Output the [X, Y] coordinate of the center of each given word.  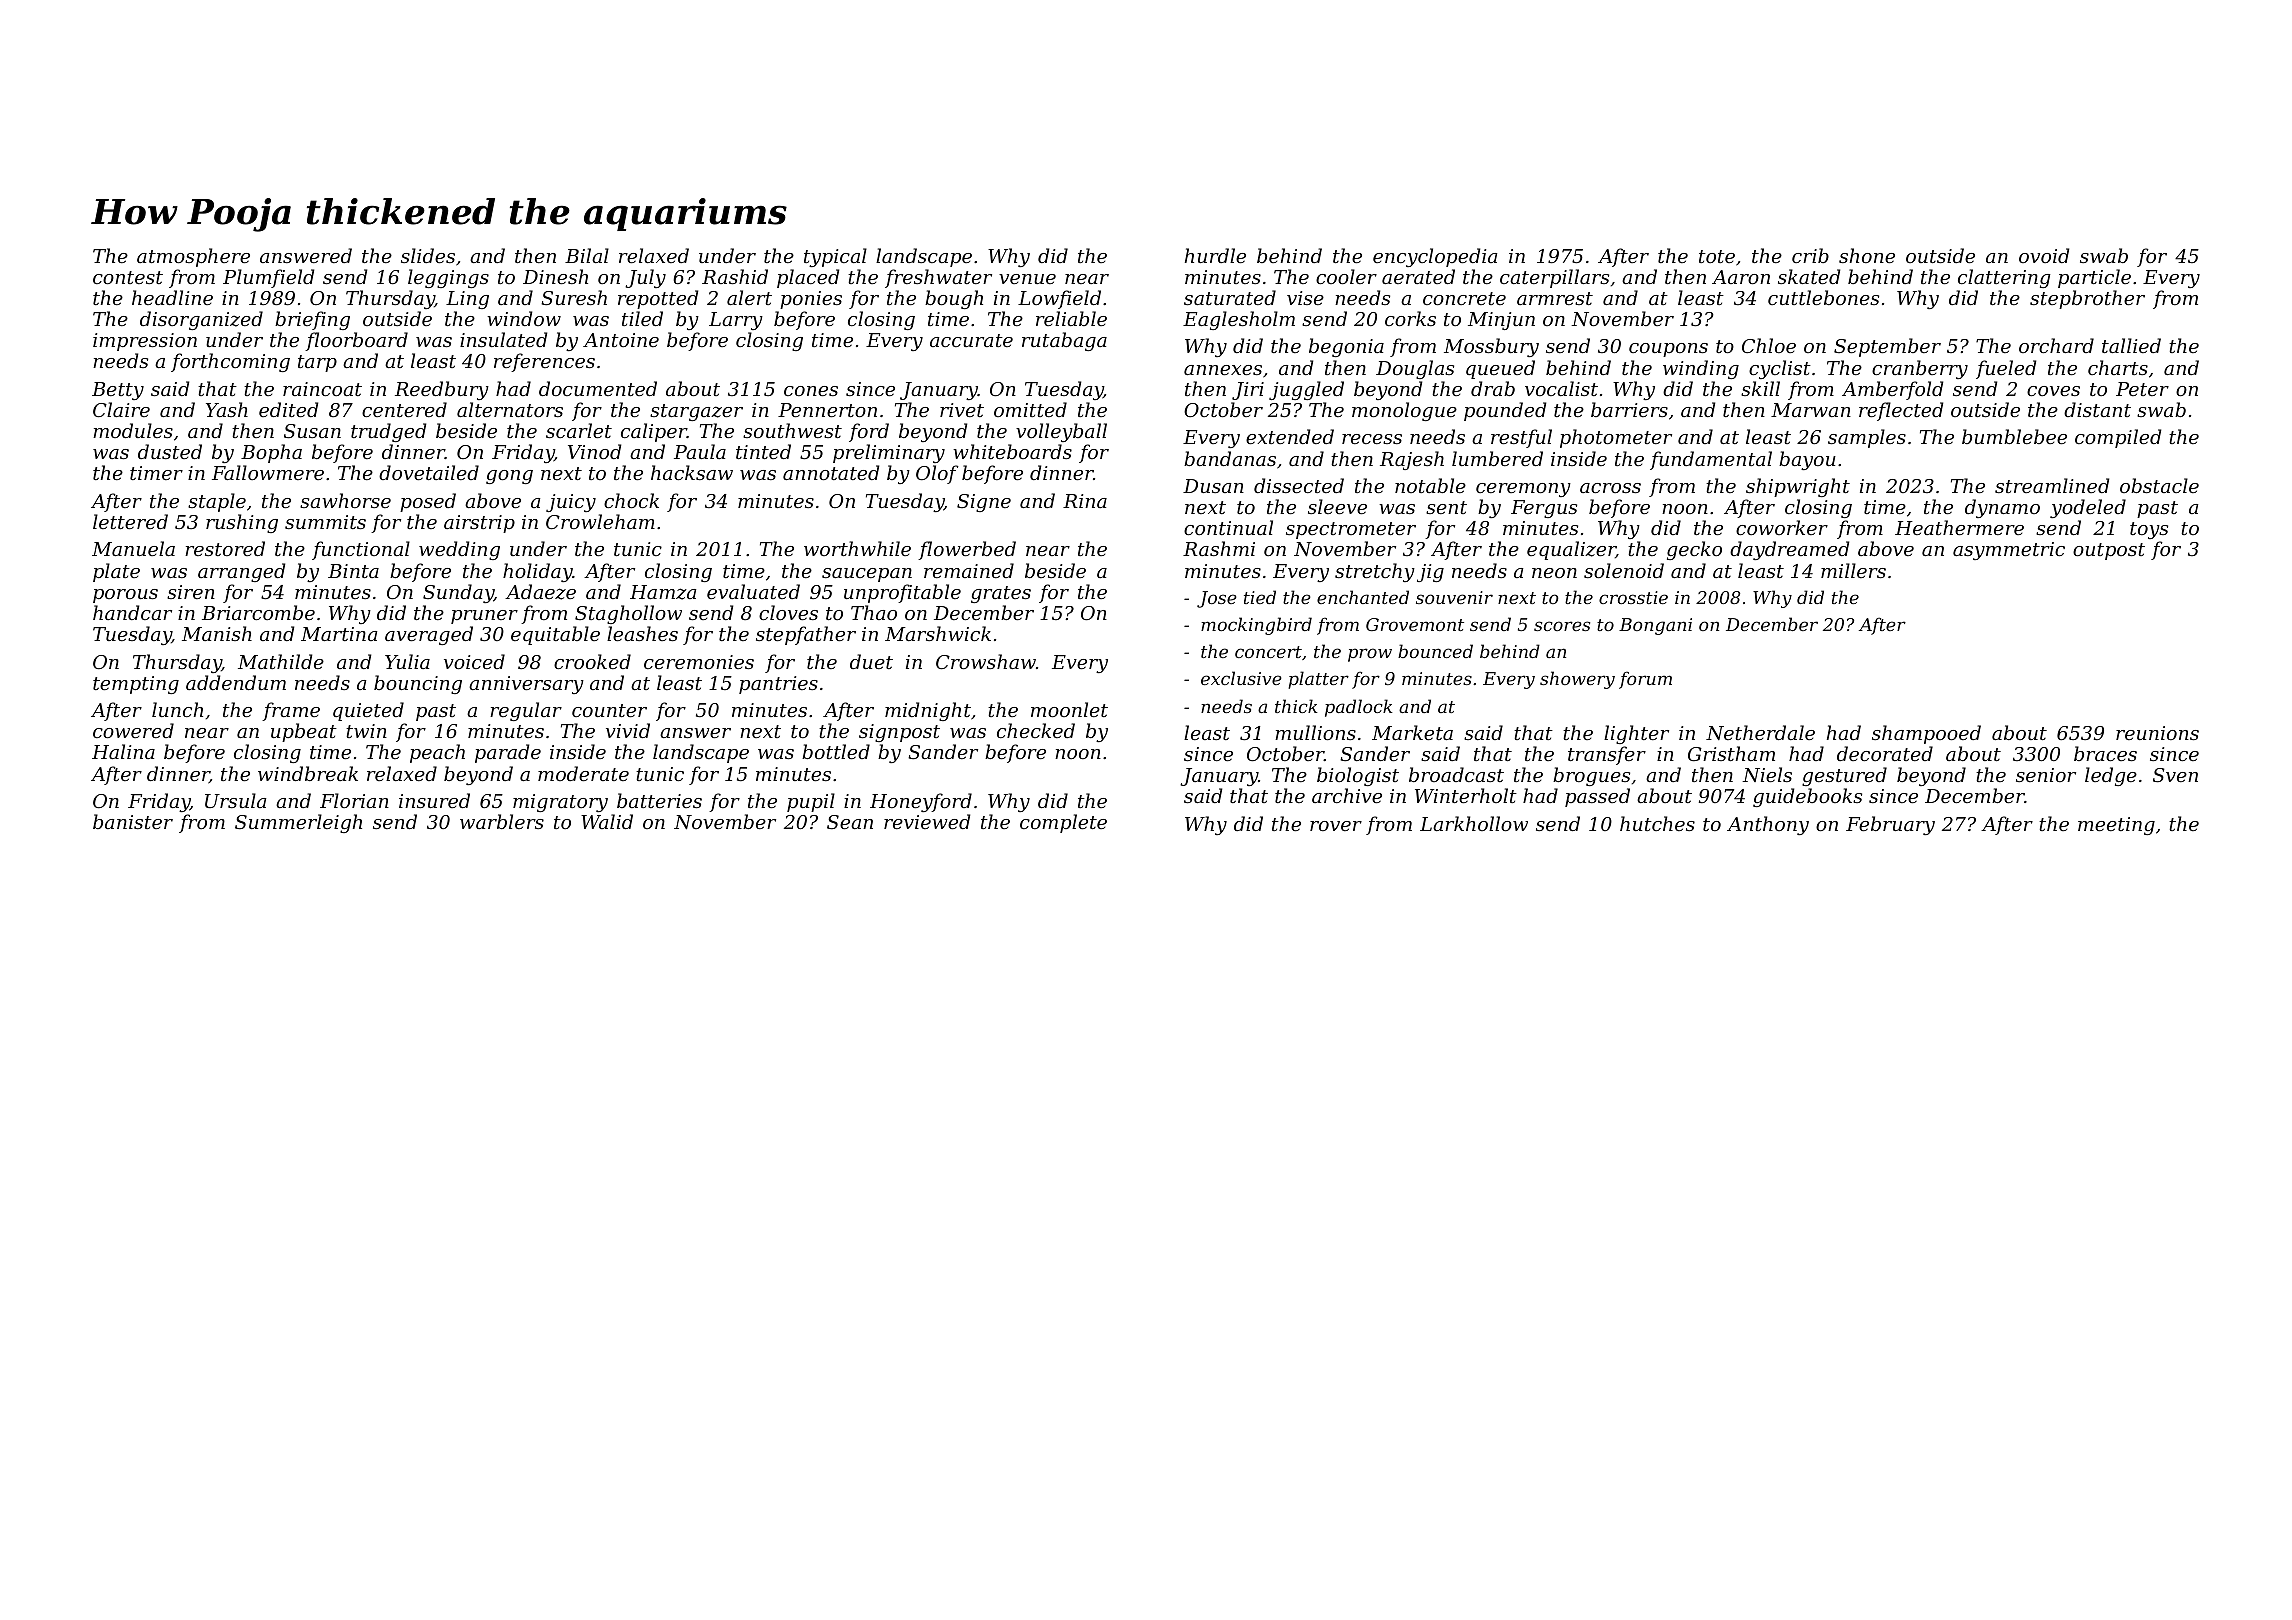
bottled [836, 751]
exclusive [1241, 678]
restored [225, 548]
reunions [2157, 733]
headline [172, 297]
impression [145, 342]
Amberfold [1892, 390]
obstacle [2159, 485]
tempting [136, 685]
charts [2118, 367]
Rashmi [1219, 548]
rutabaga [1064, 341]
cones [811, 391]
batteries [659, 800]
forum [1645, 680]
